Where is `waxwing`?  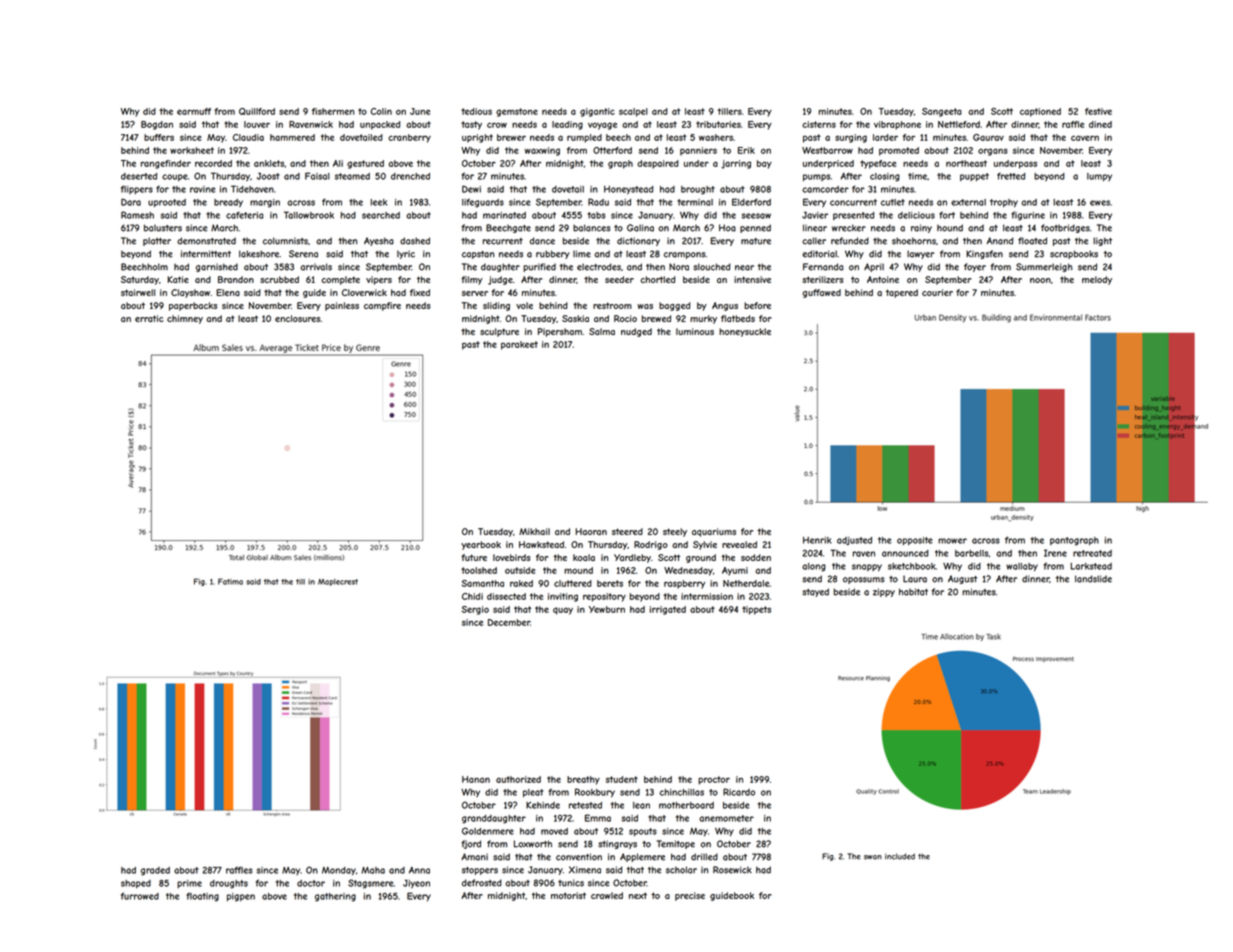
waxwing is located at coordinates (542, 151).
